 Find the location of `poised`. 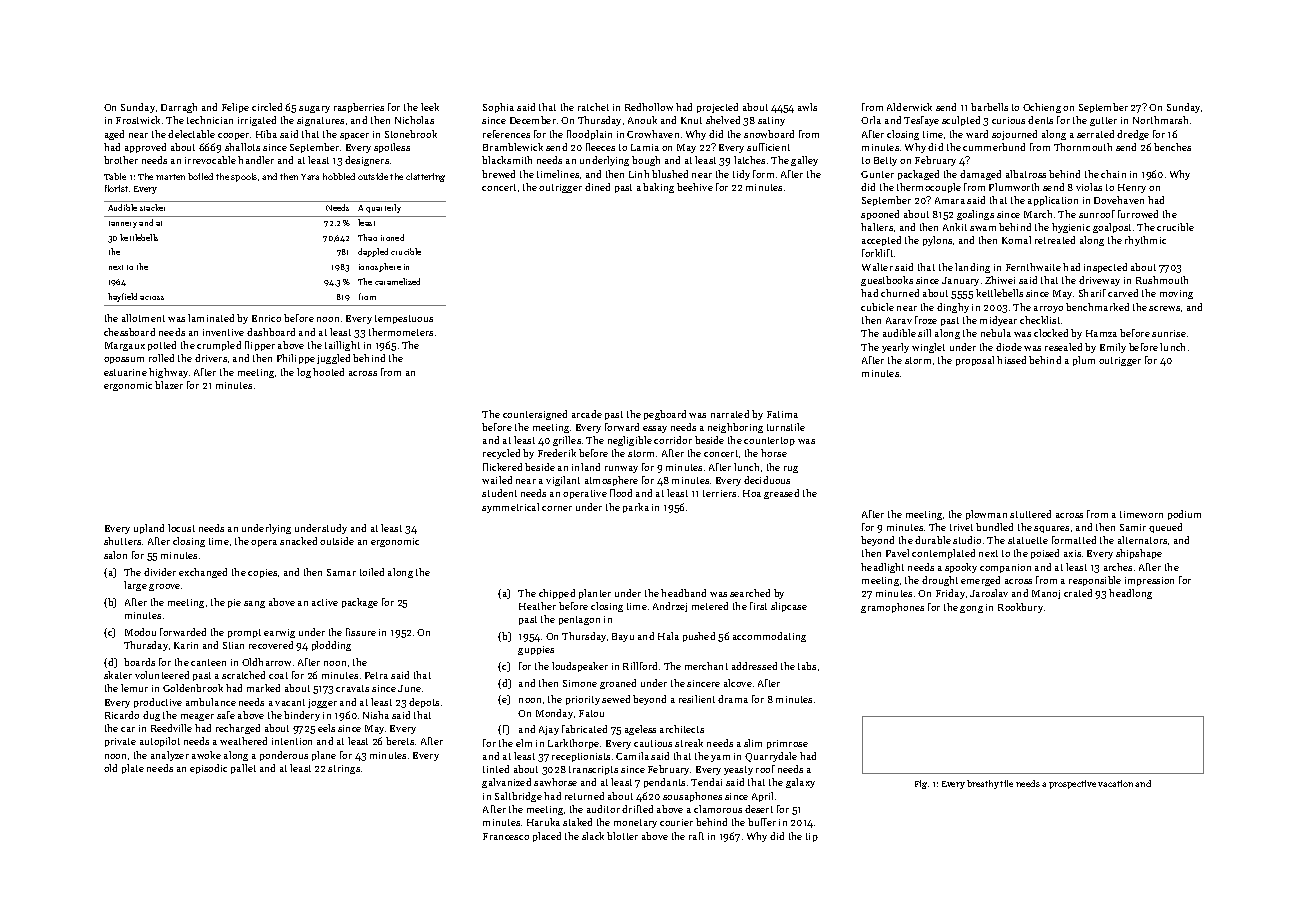

poised is located at coordinates (1045, 554).
